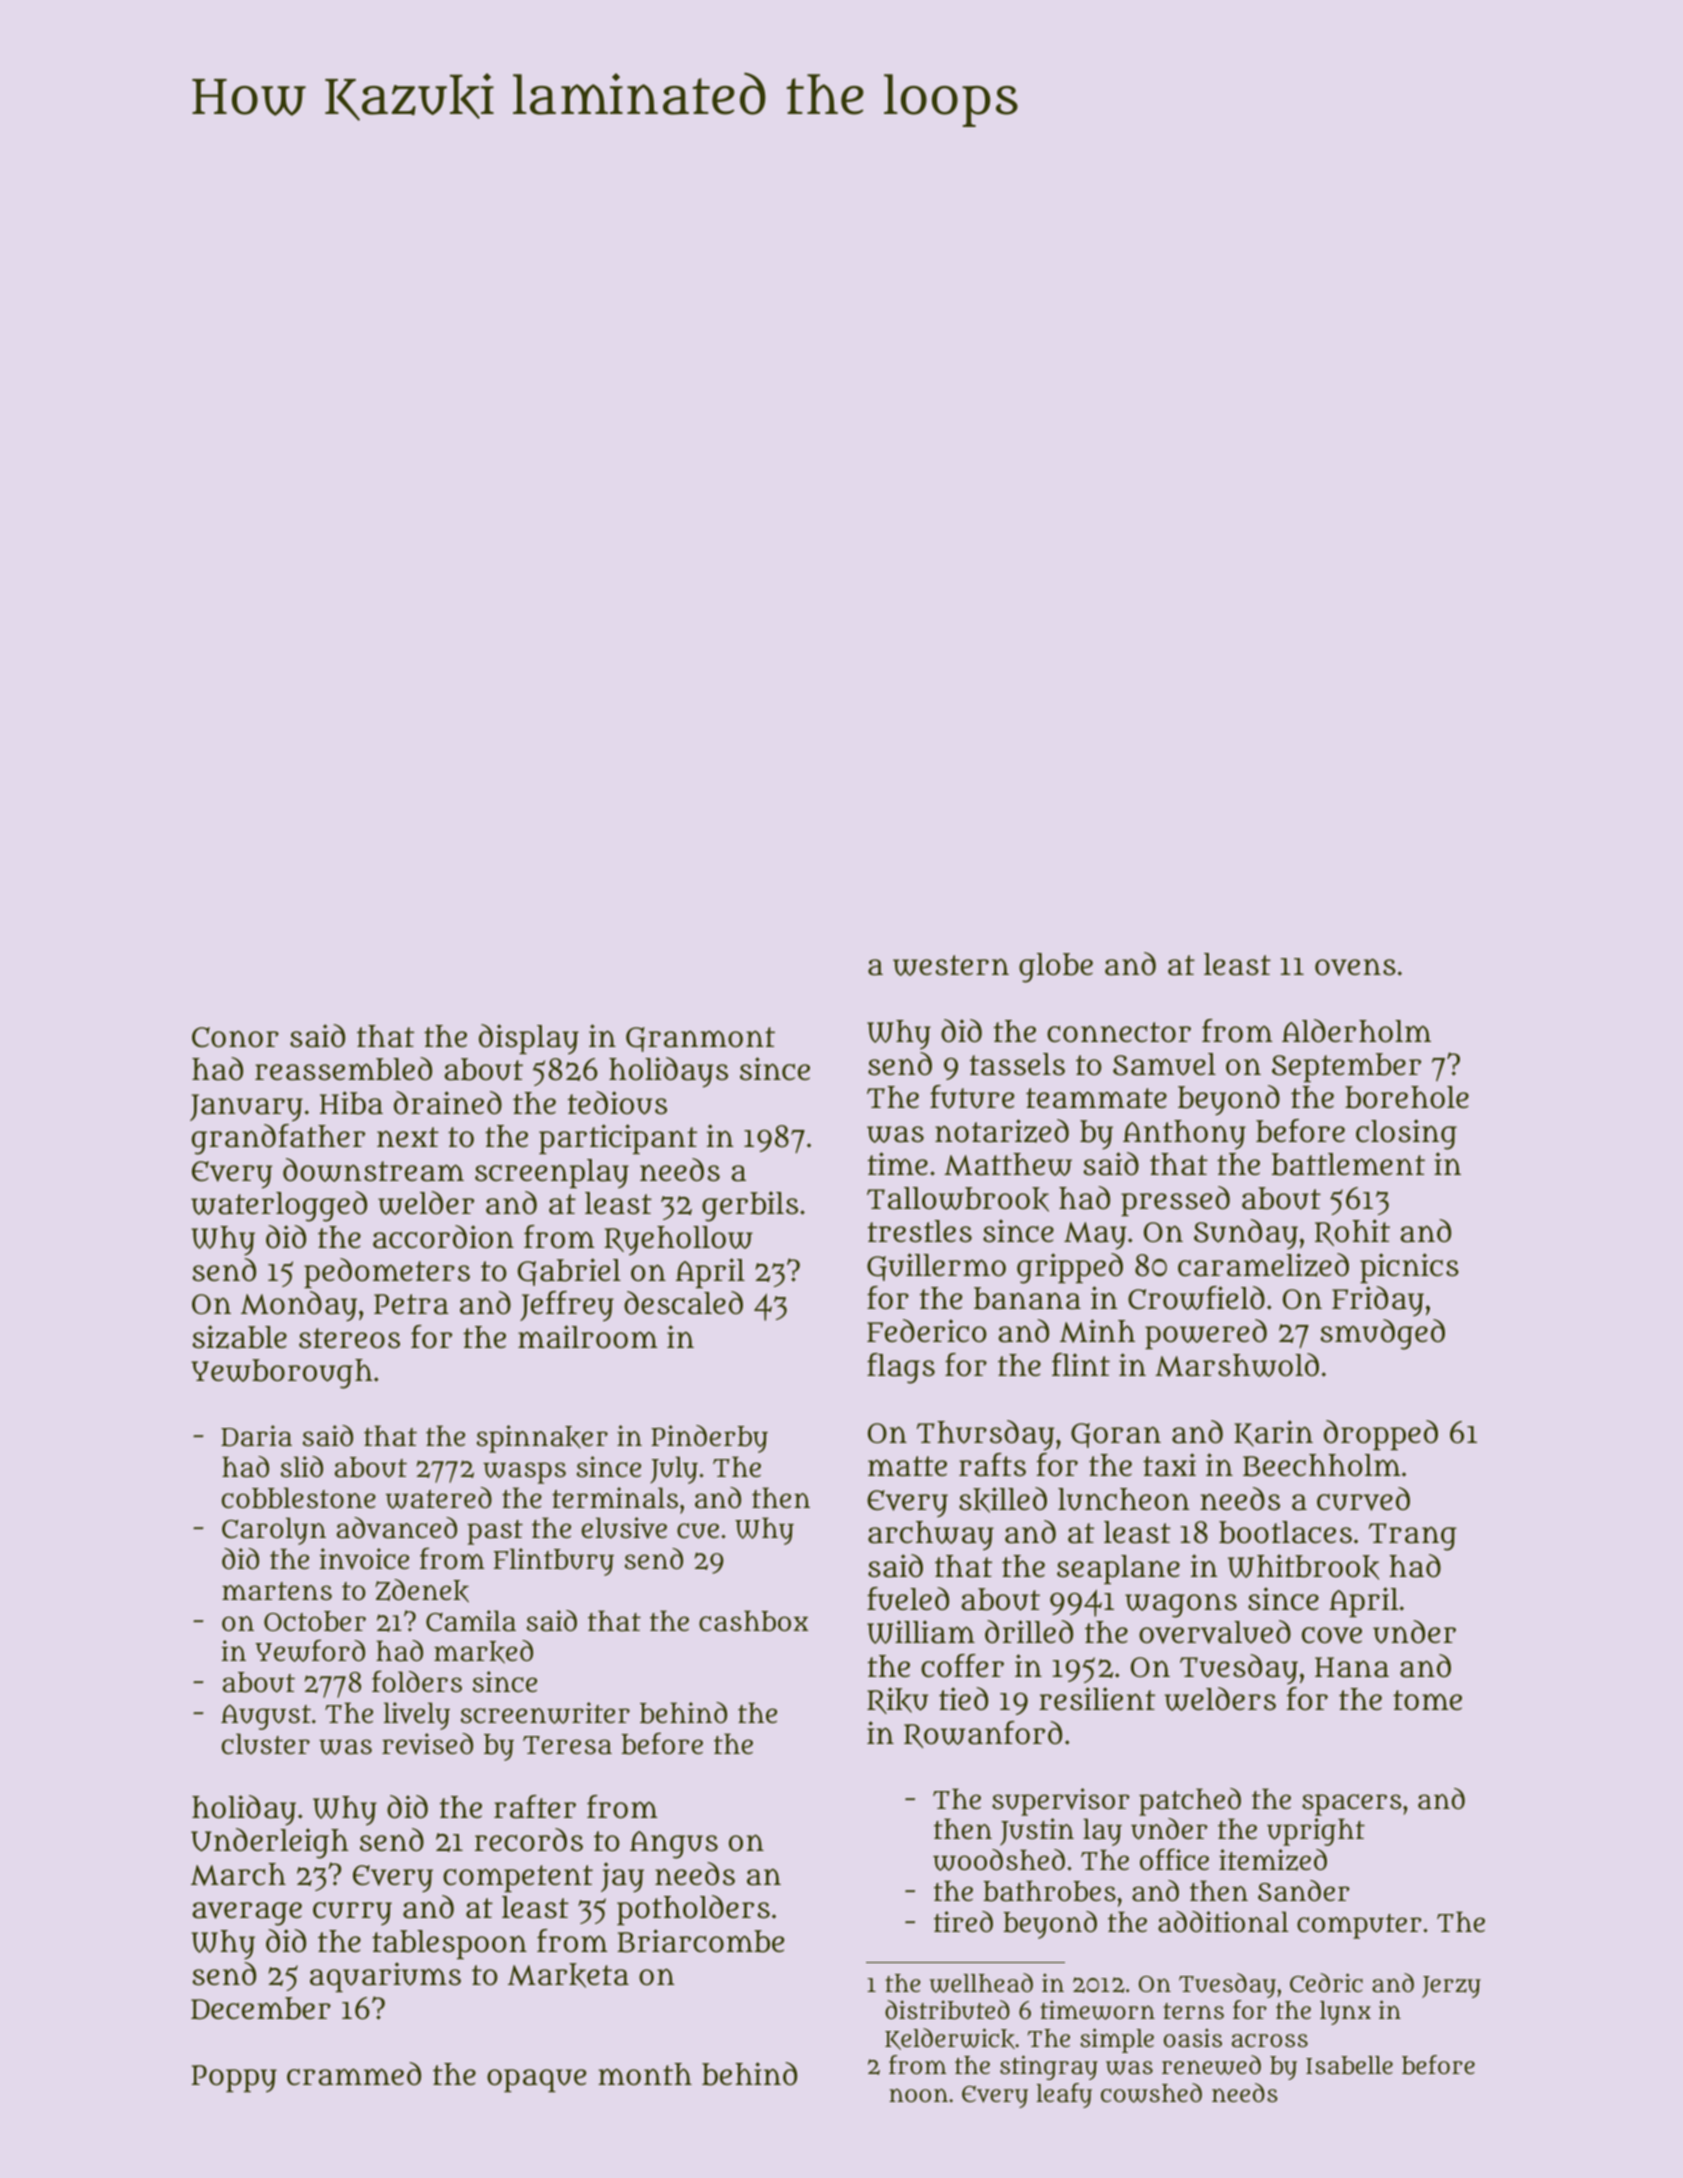  I want to click on mailroom, so click(588, 1337).
